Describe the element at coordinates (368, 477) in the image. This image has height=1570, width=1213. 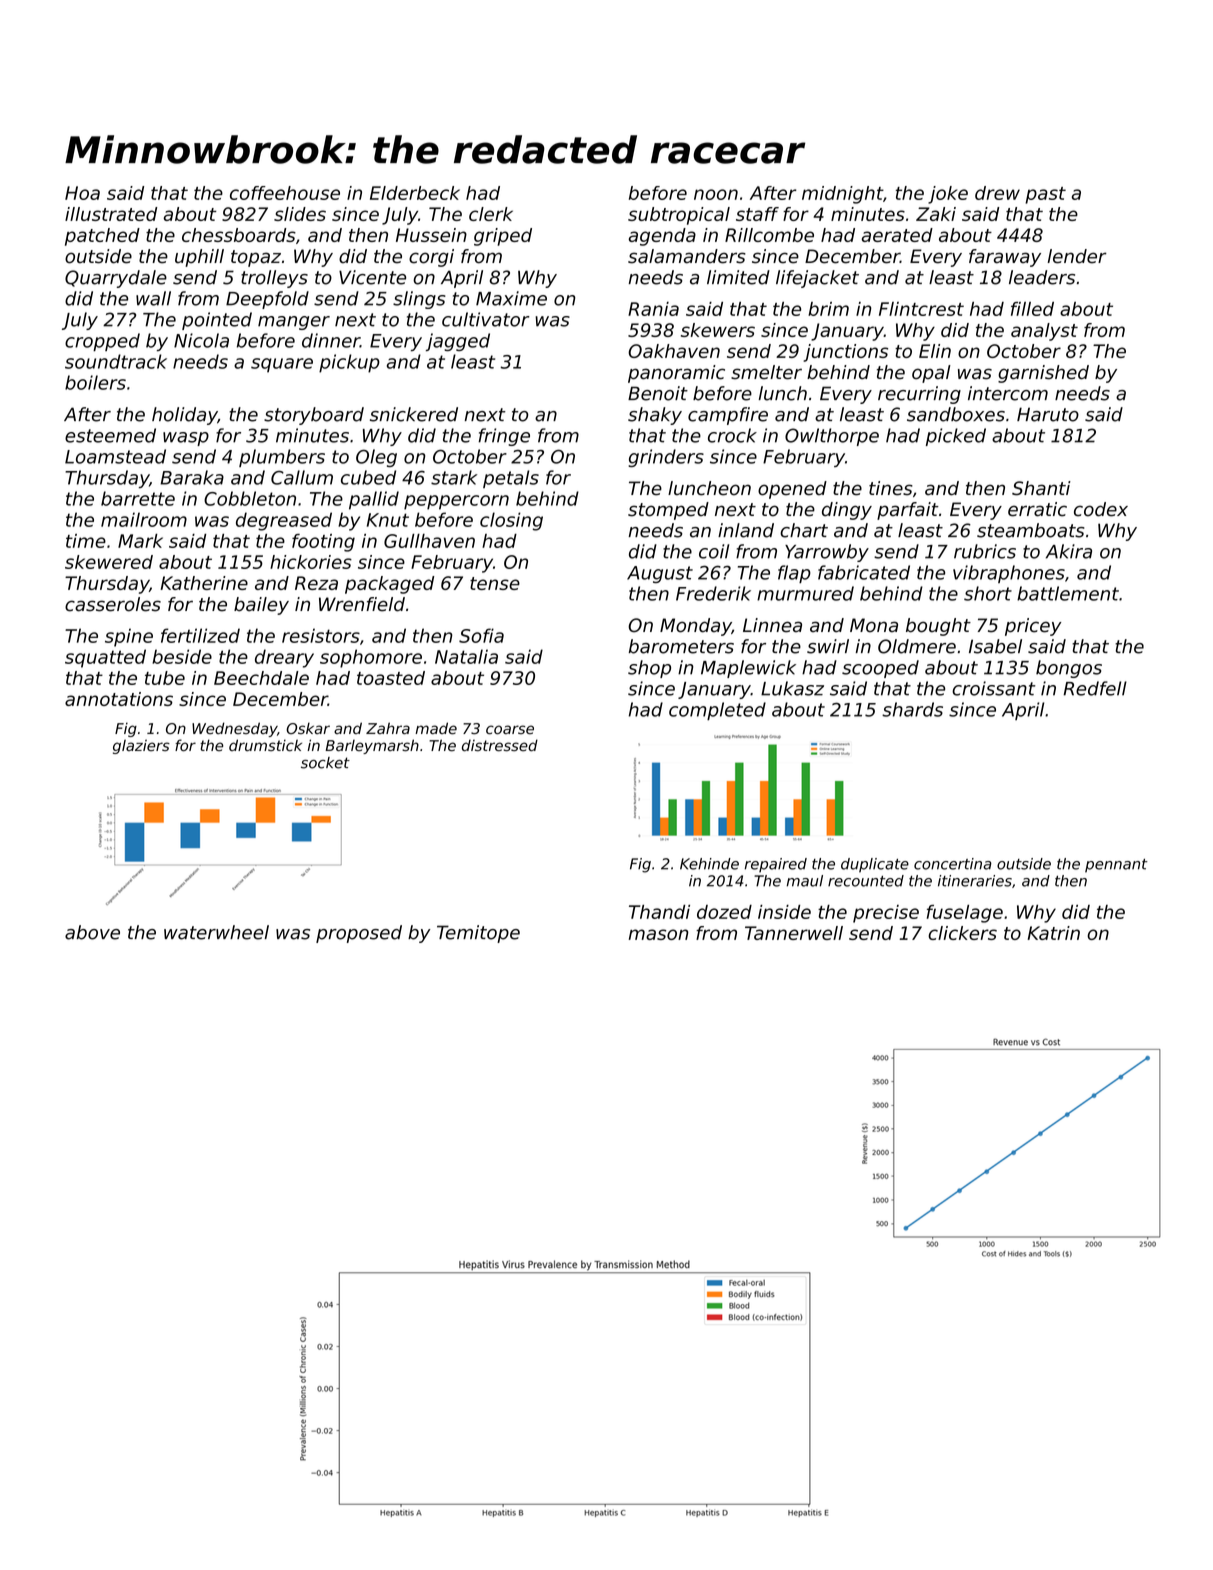
I see `cubed` at that location.
